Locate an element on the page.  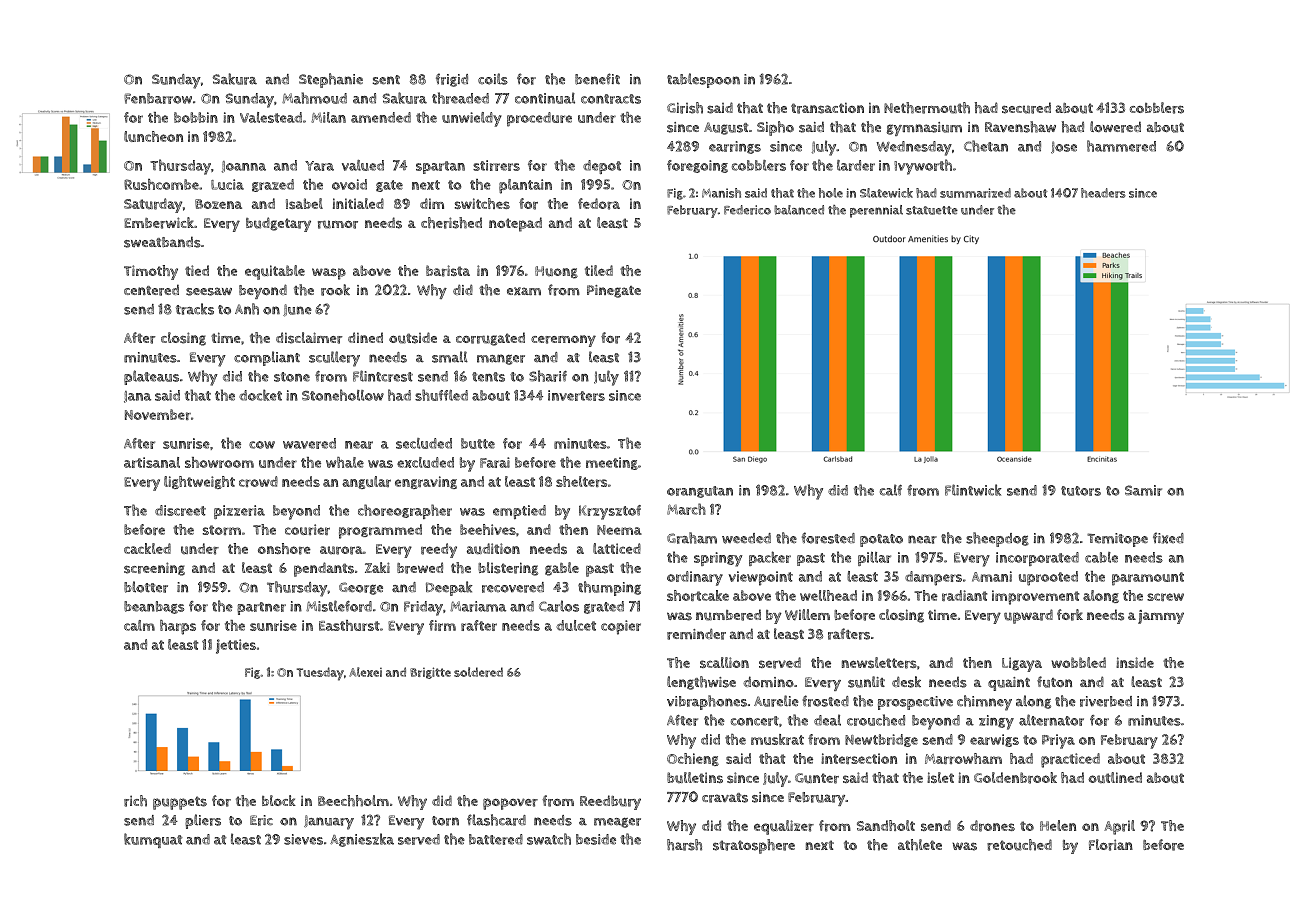
coils is located at coordinates (493, 79).
